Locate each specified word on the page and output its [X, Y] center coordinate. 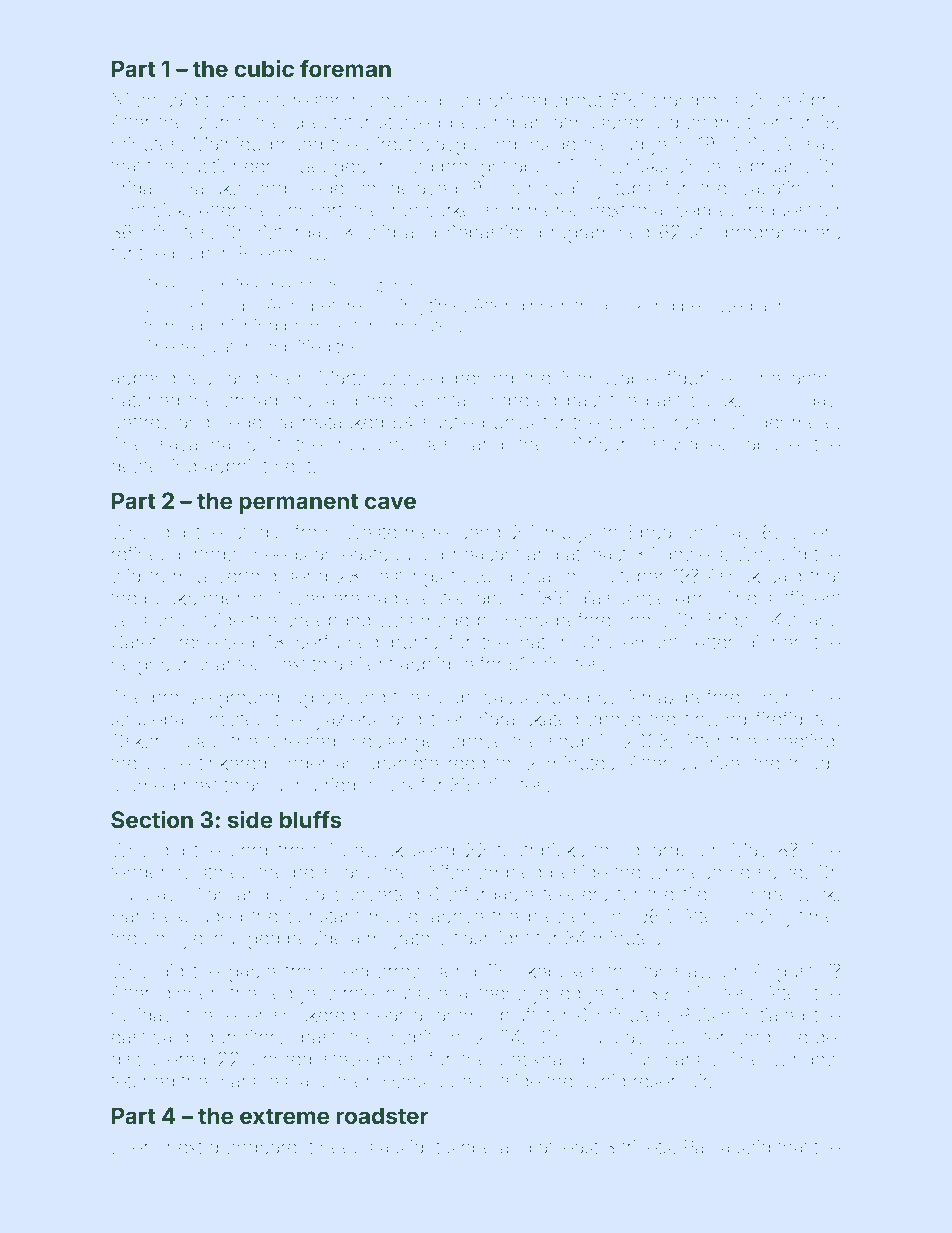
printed [517, 102]
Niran [134, 100]
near [385, 1016]
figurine [699, 379]
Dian [209, 894]
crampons [695, 103]
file [695, 893]
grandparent [261, 1149]
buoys [508, 424]
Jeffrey [141, 423]
